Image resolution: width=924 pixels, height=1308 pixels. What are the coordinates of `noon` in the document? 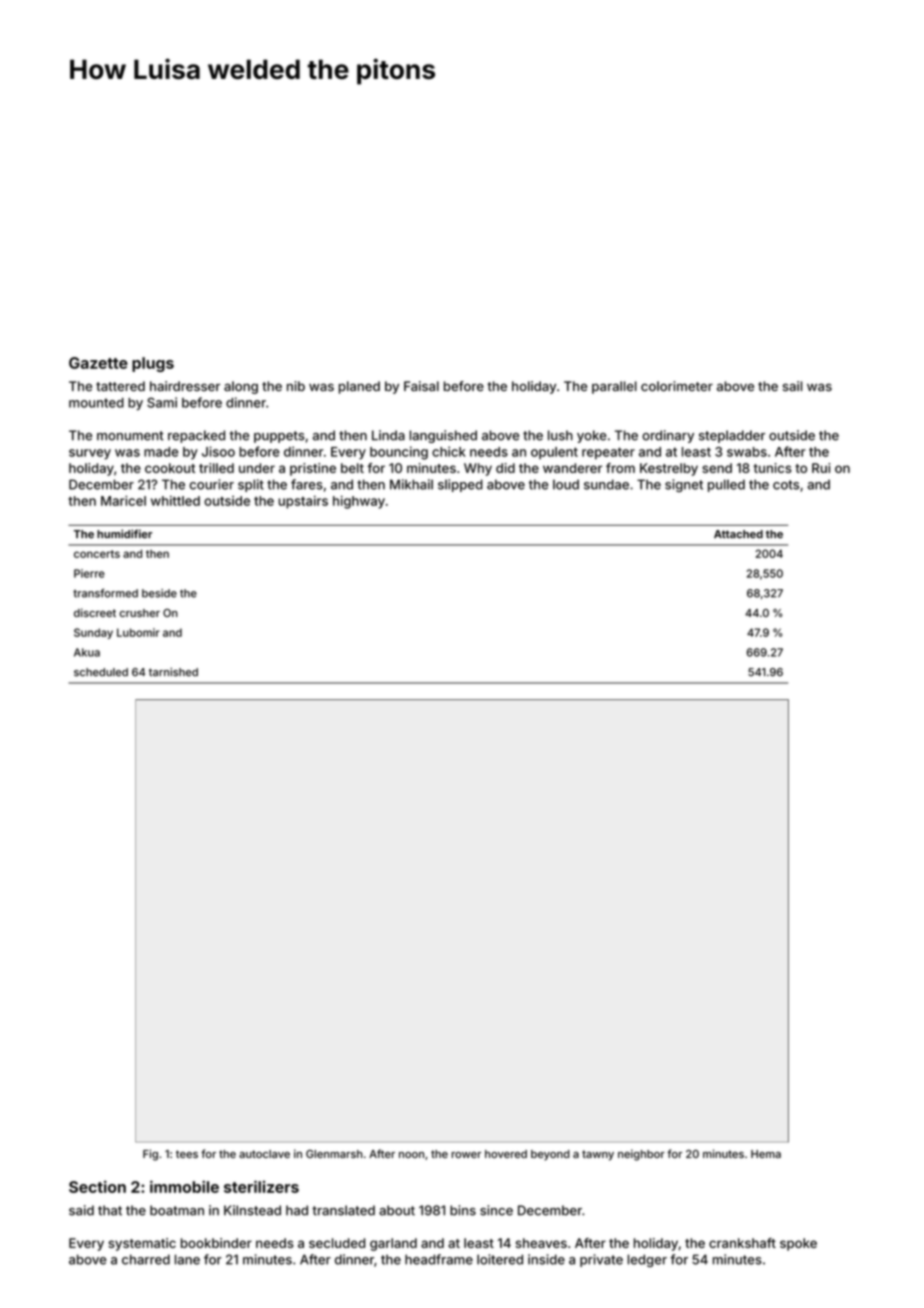 It's located at (411, 1155).
